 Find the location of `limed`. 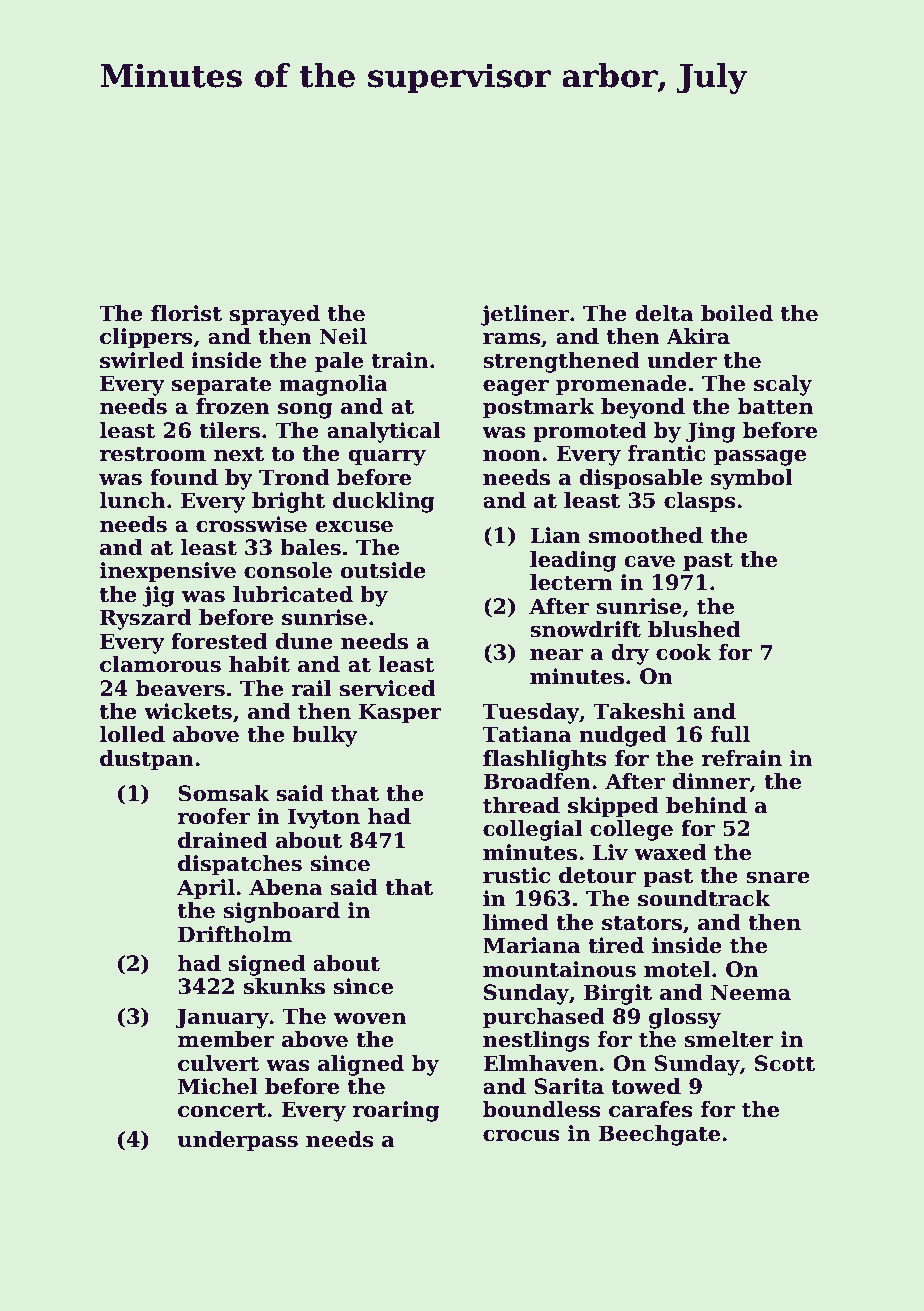

limed is located at coordinates (515, 922).
